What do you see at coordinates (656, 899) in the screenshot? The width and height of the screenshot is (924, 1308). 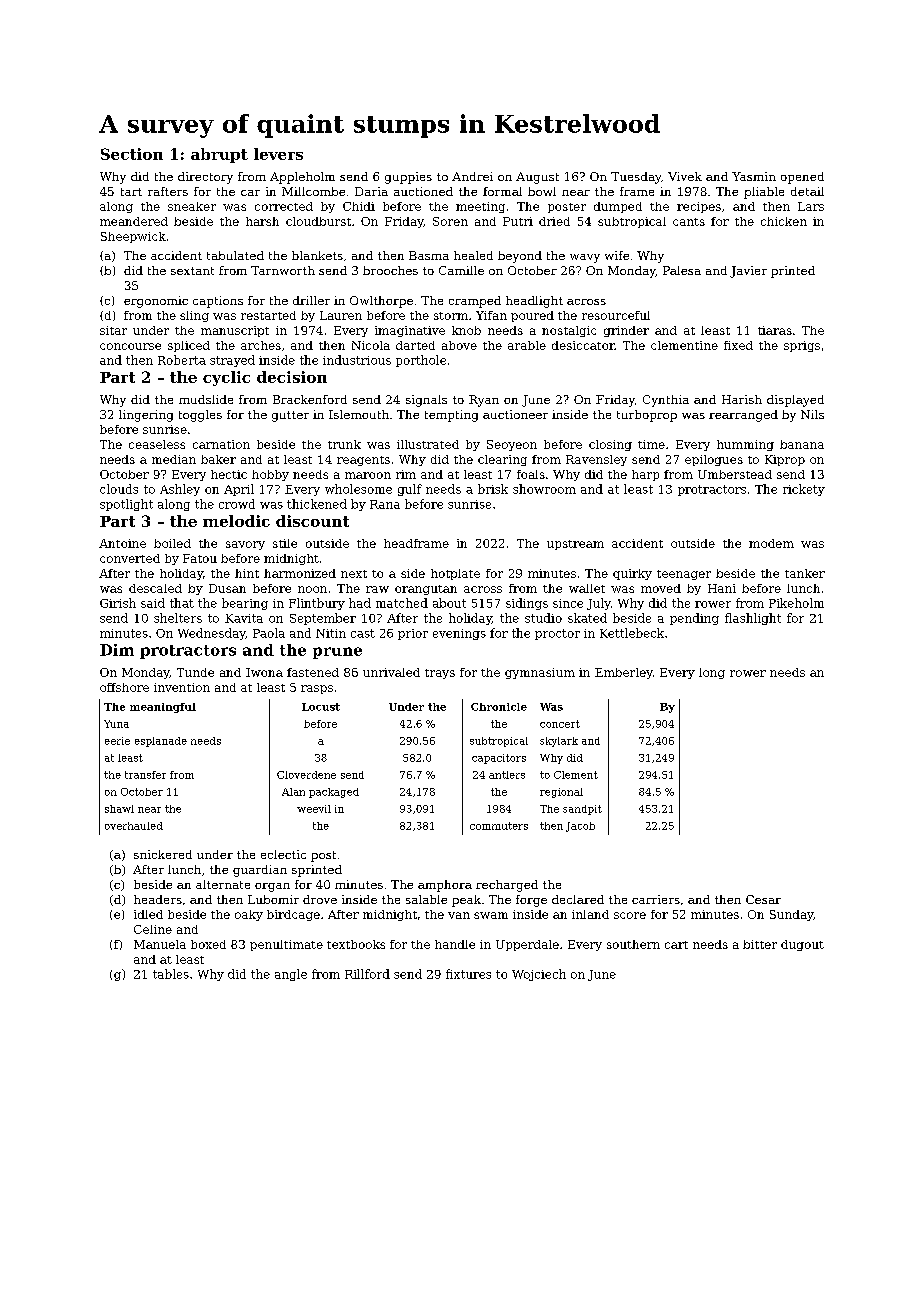 I see `carriers` at bounding box center [656, 899].
